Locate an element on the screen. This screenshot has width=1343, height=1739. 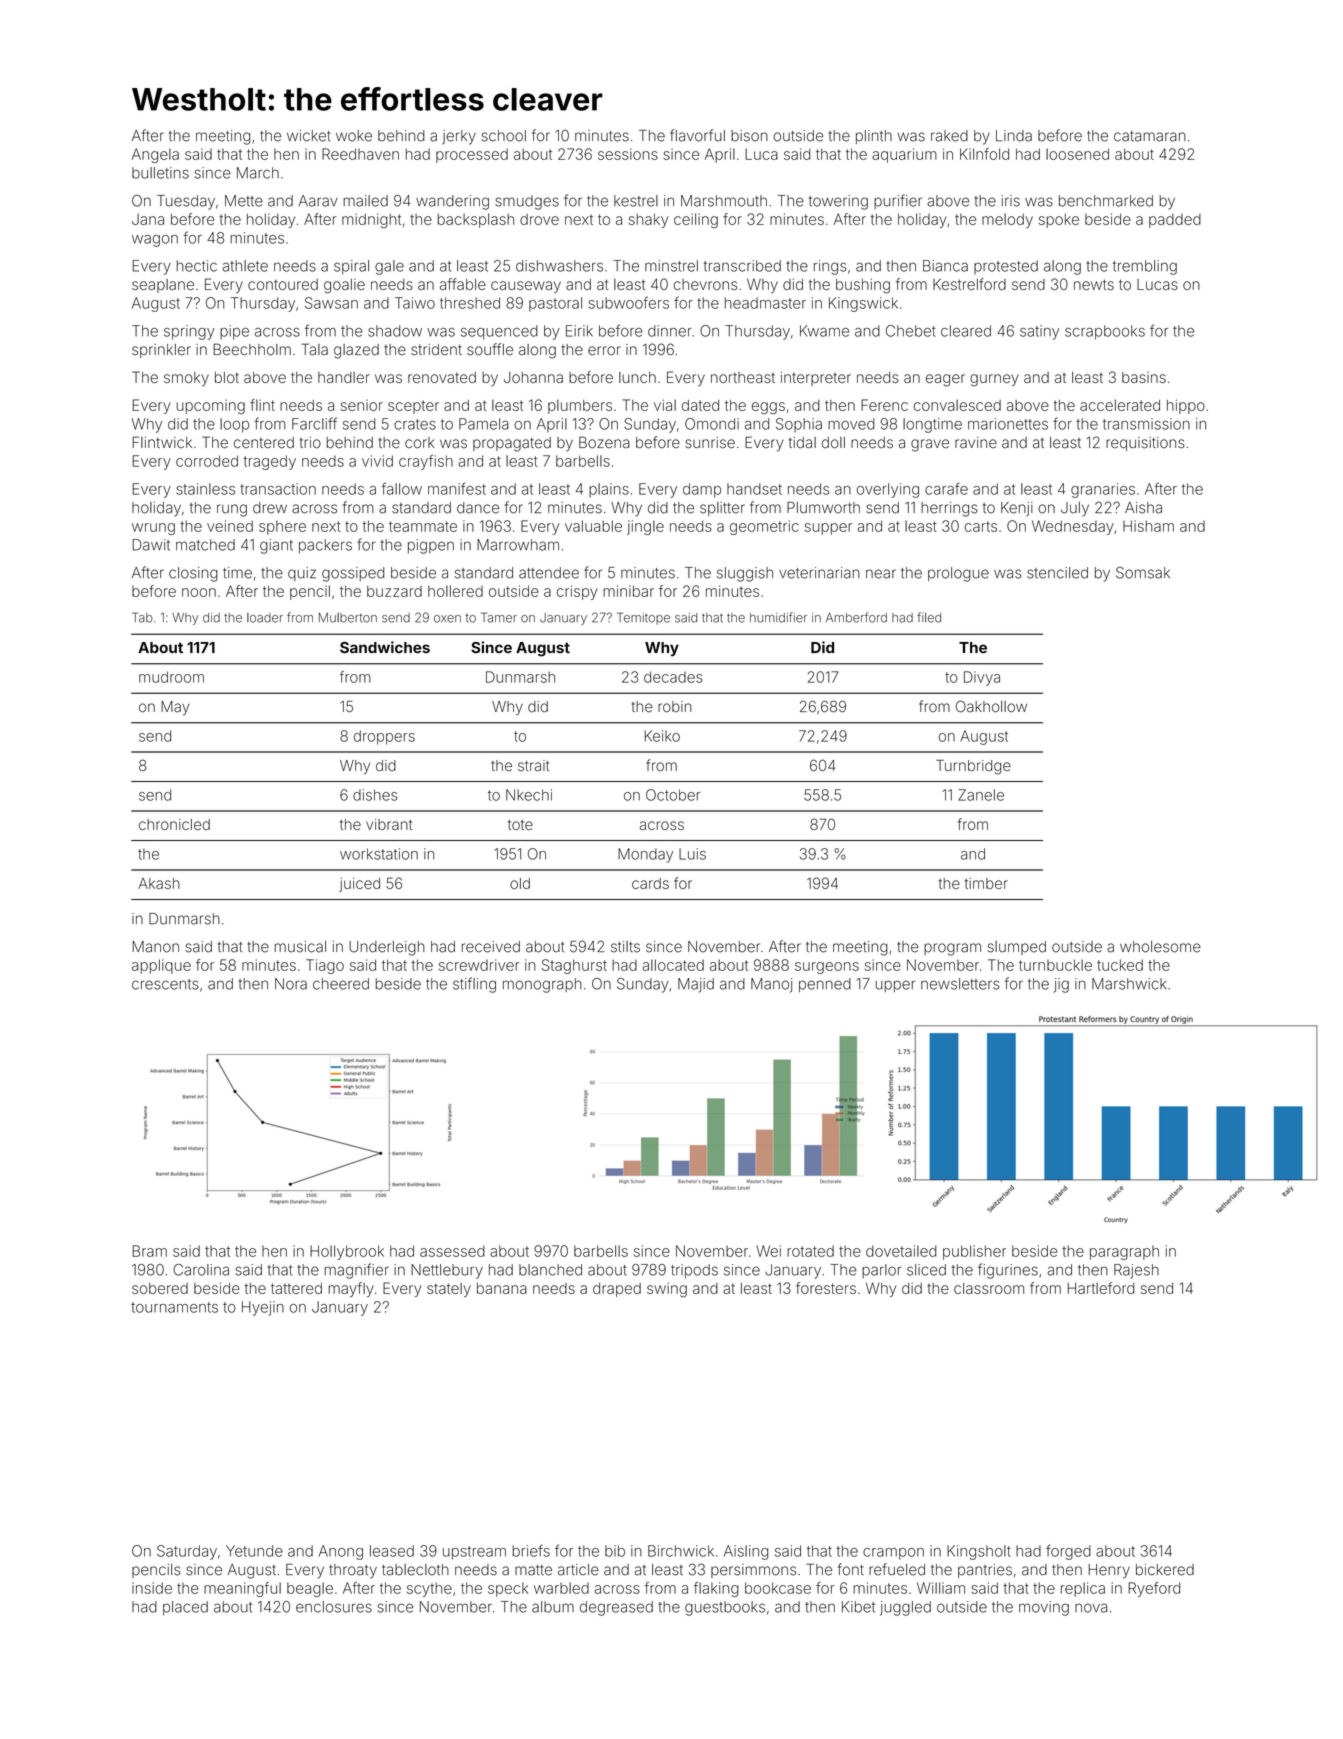
plinth is located at coordinates (874, 137).
